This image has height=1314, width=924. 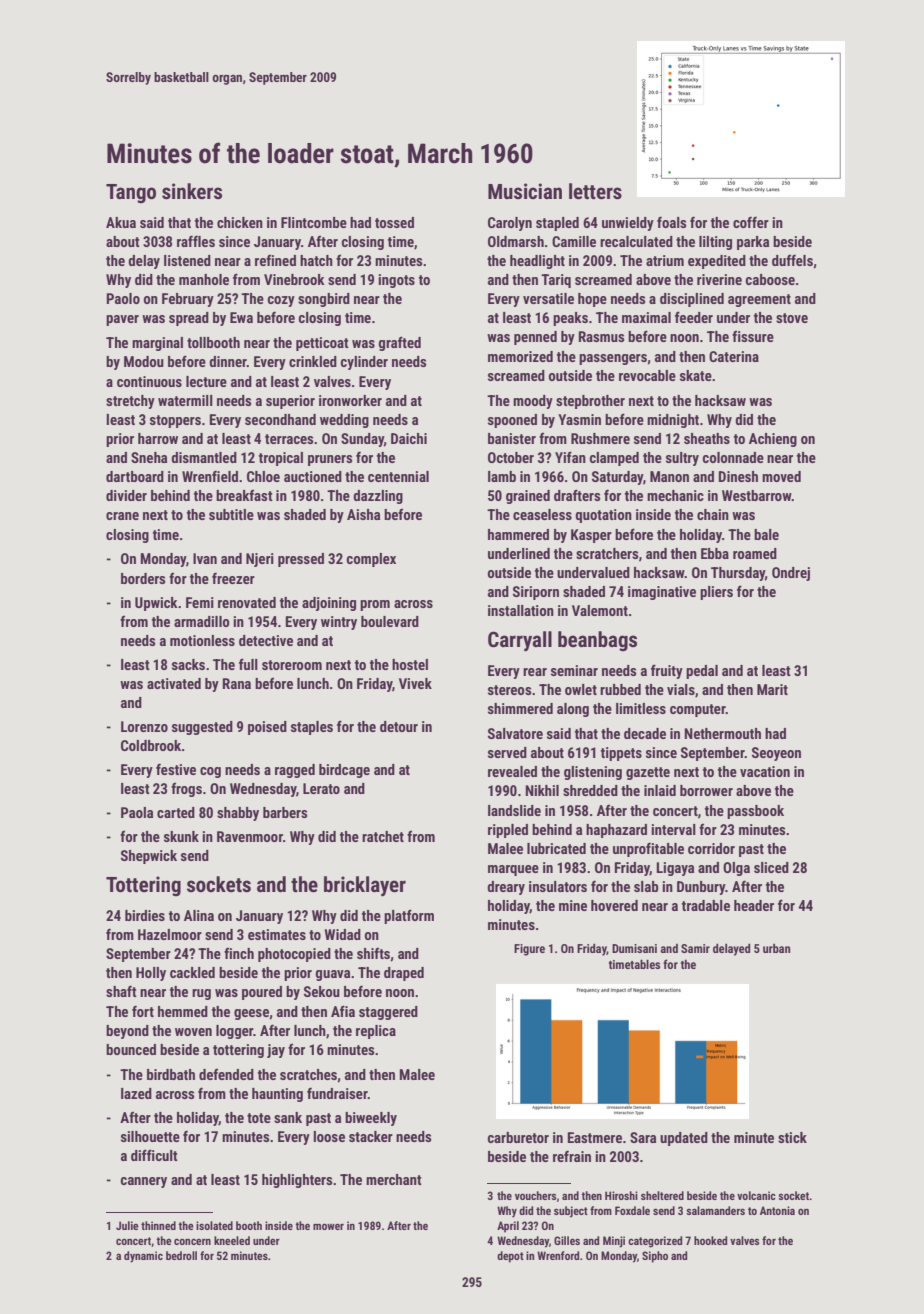 I want to click on ironworker, so click(x=350, y=400).
